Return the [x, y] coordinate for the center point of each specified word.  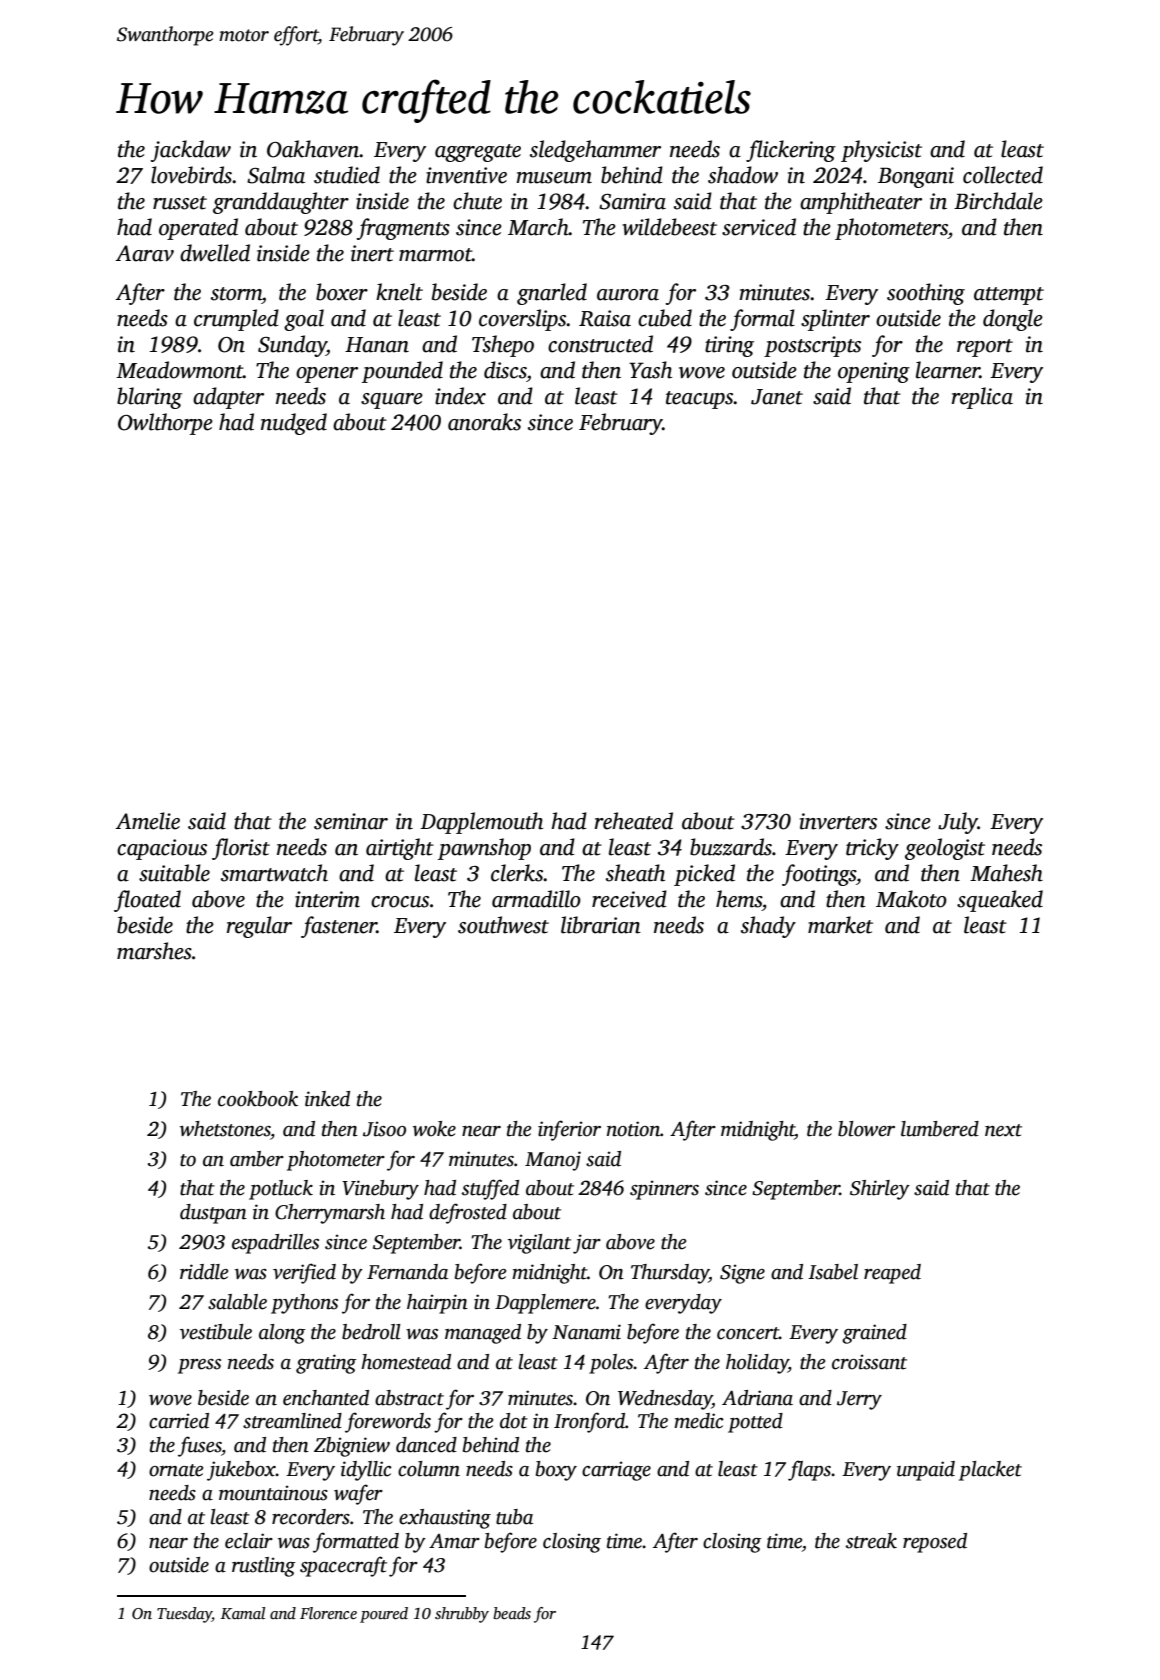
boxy [556, 1471]
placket [990, 1471]
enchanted [326, 1398]
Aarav [144, 253]
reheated [634, 821]
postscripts [812, 346]
